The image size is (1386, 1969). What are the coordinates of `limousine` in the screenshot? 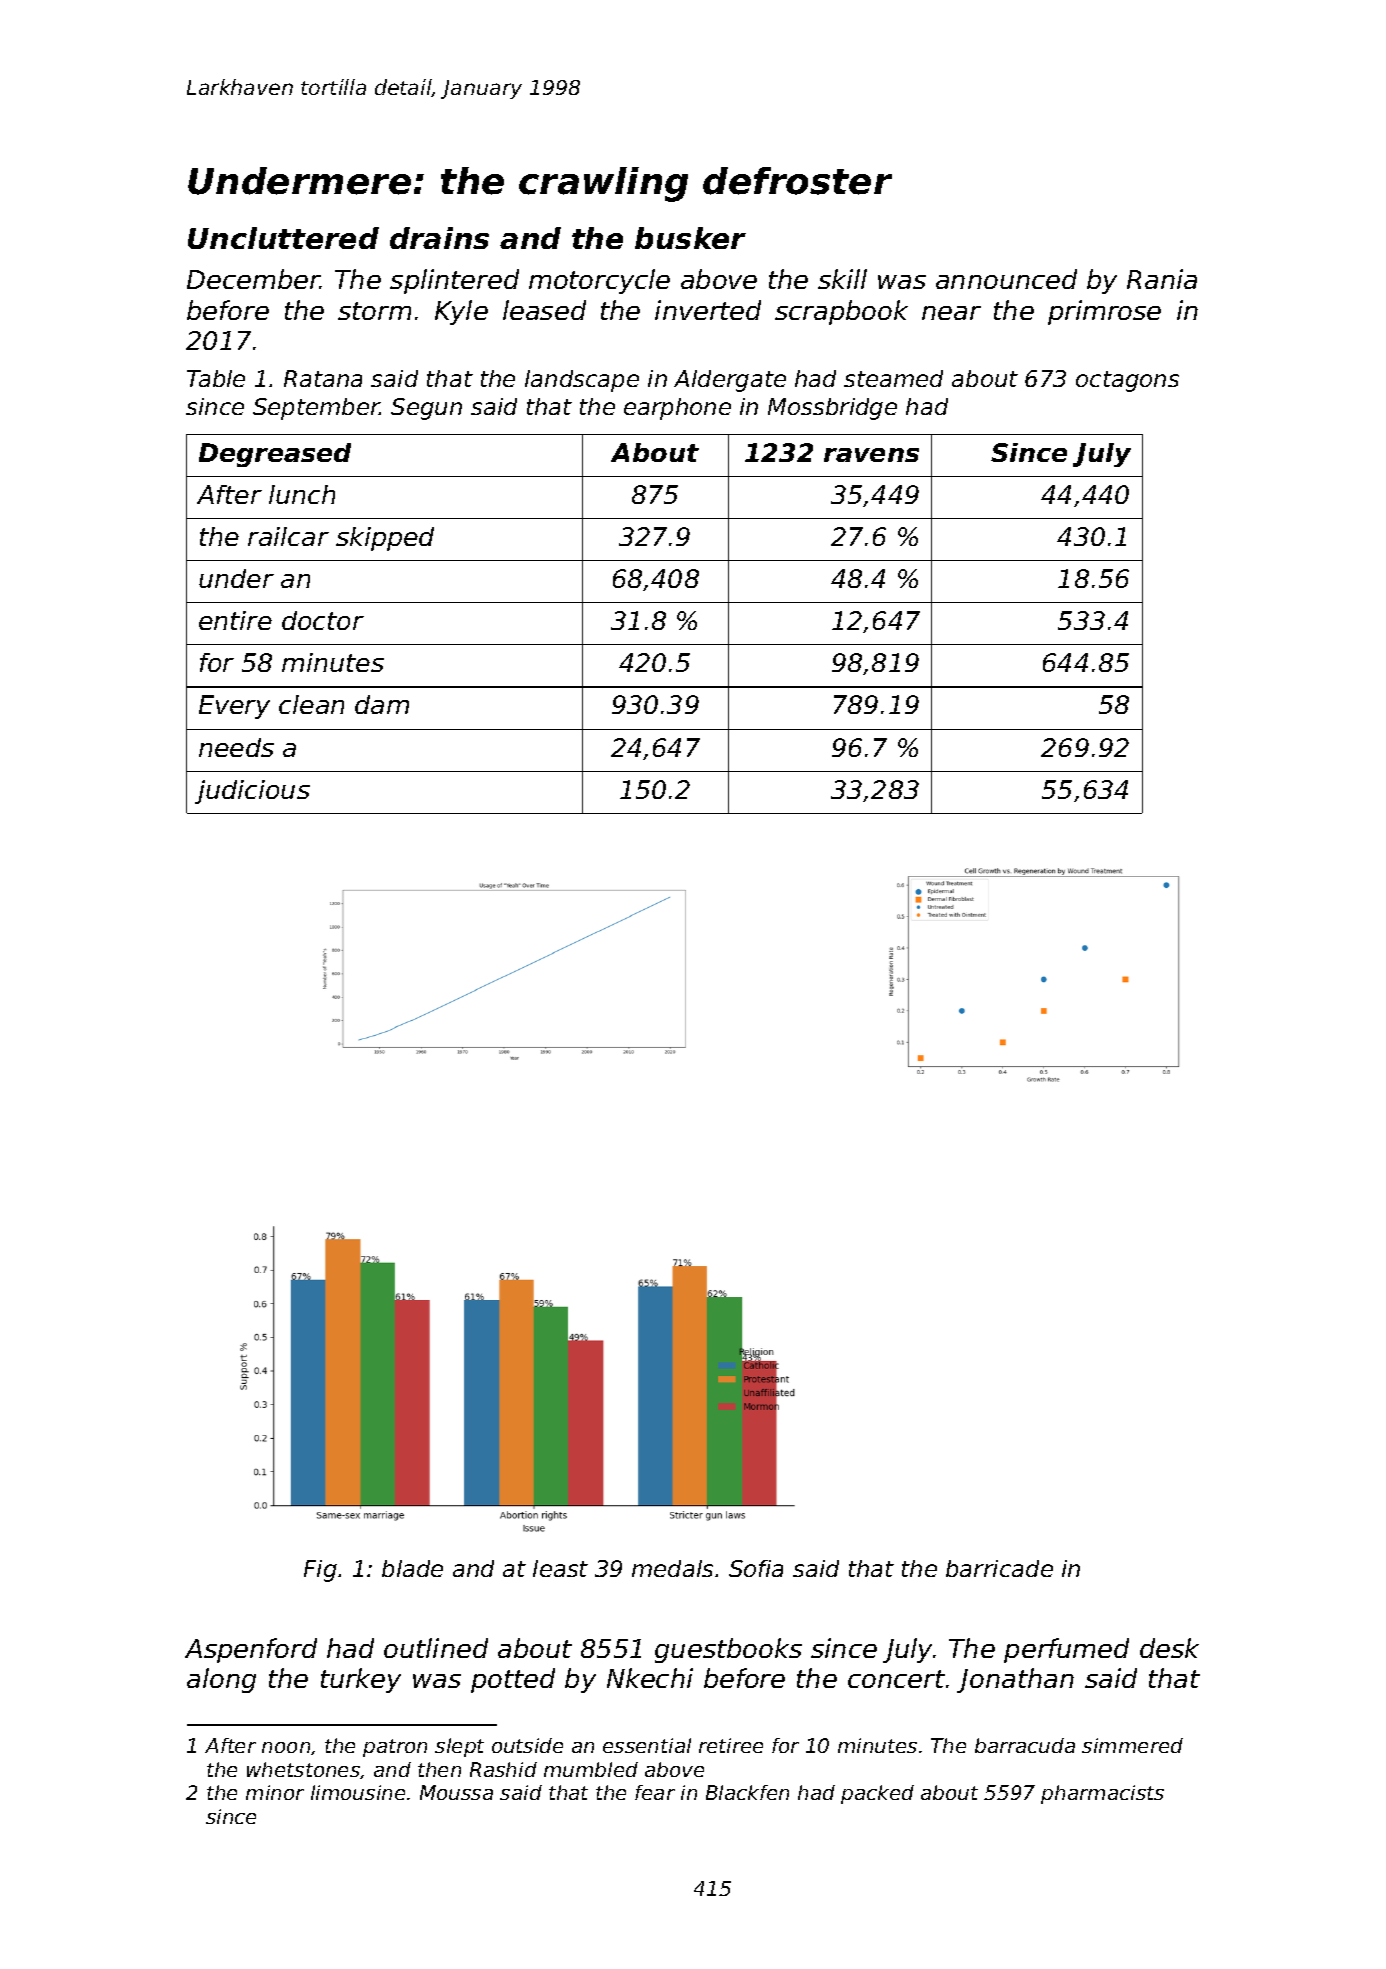 It's located at (358, 1792).
